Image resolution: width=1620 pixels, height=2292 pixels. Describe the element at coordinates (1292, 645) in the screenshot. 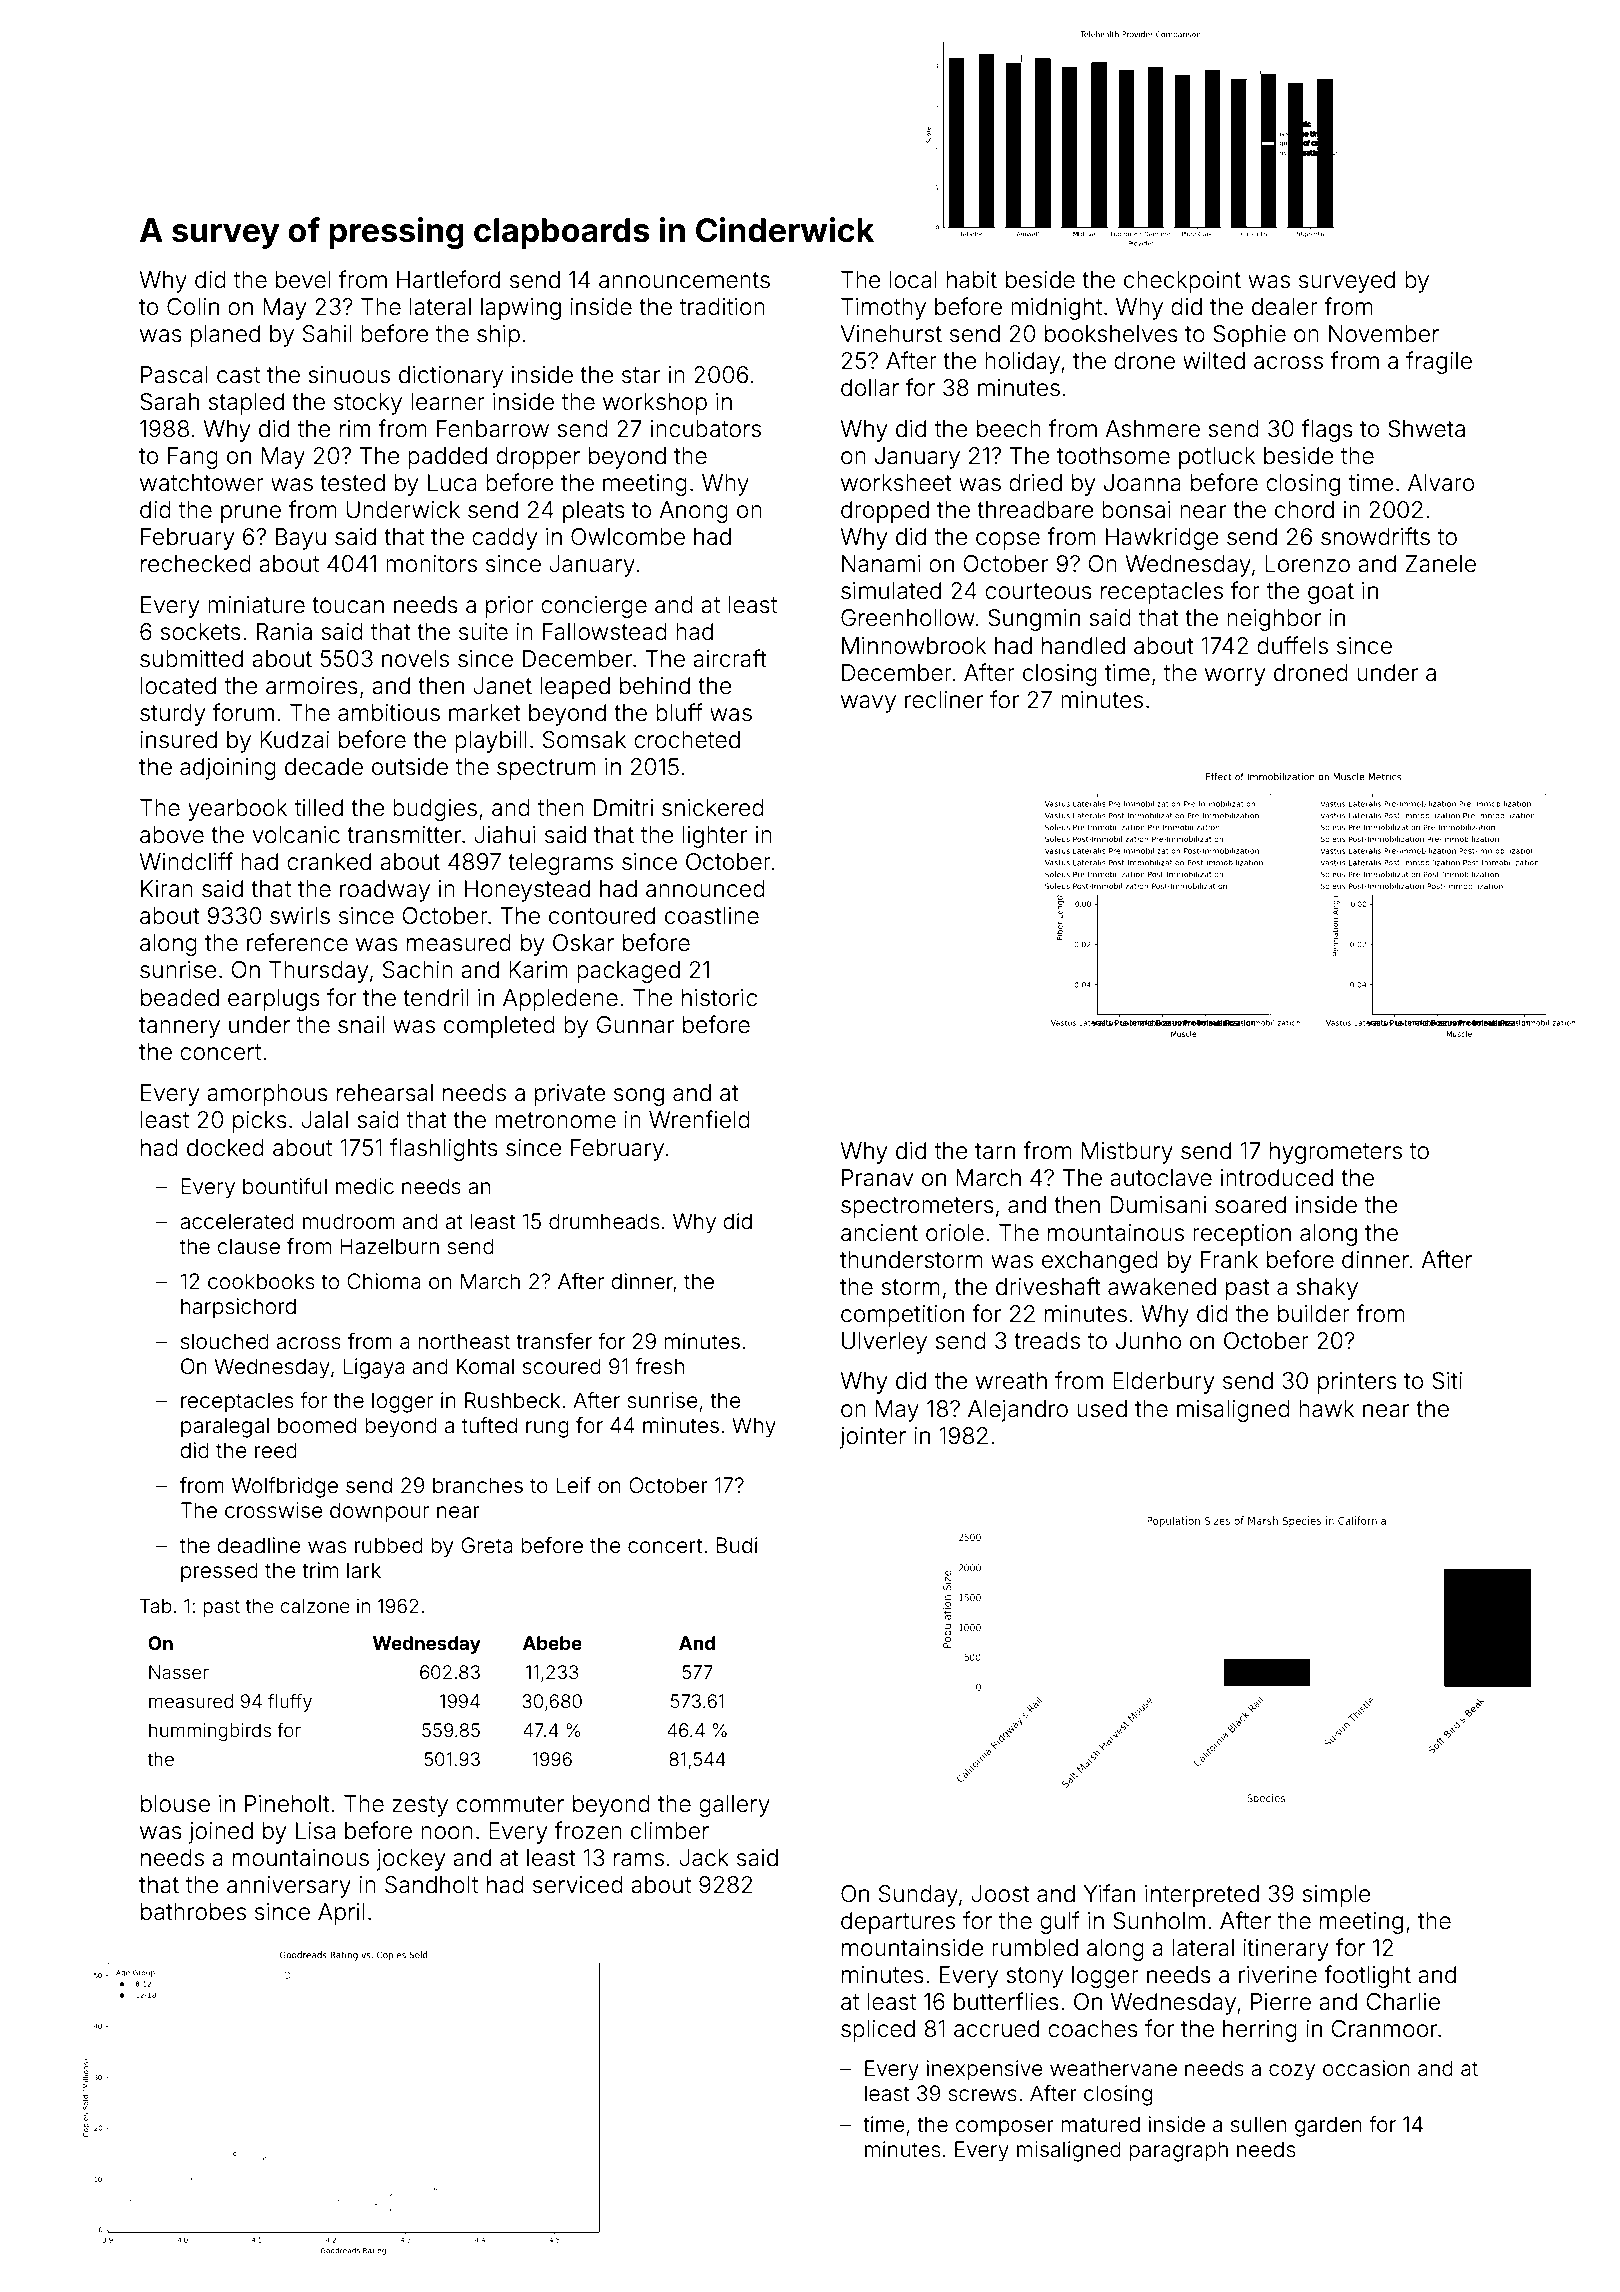

I see `duffels` at that location.
